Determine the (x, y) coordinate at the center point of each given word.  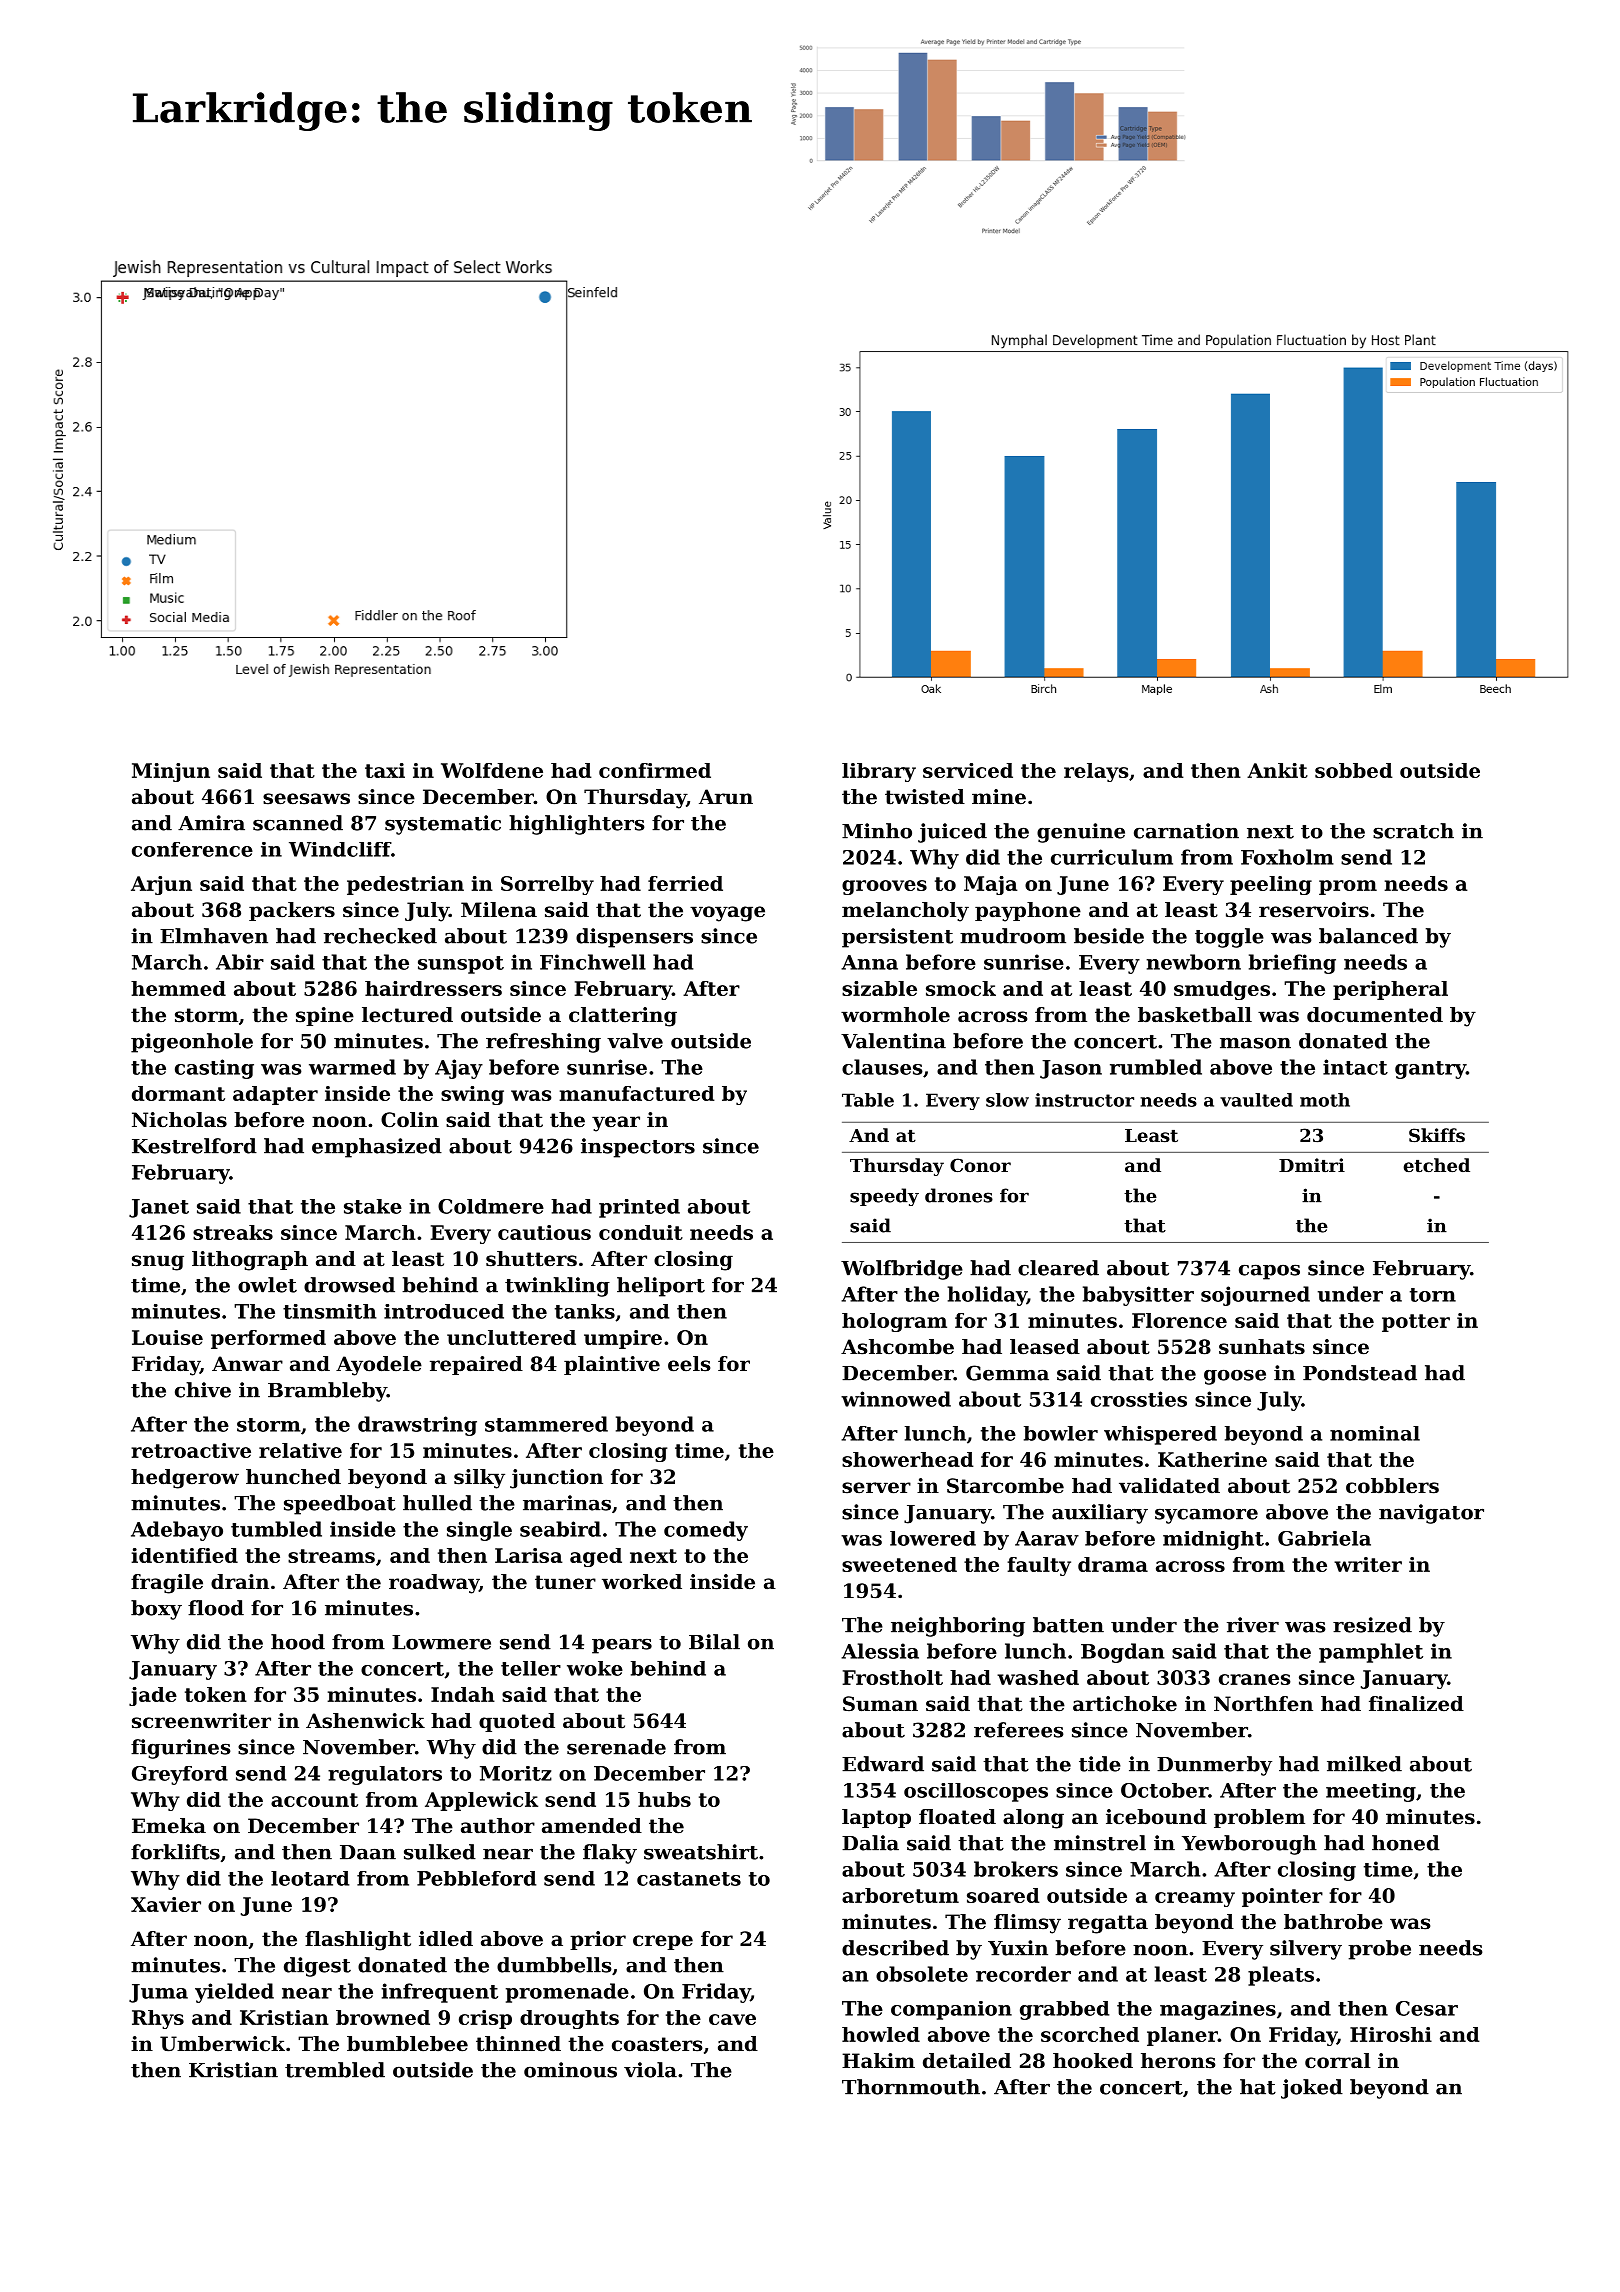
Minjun (171, 772)
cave (732, 2019)
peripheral (1390, 990)
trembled (335, 2070)
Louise (167, 1337)
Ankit (1277, 770)
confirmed (655, 770)
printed (639, 1208)
